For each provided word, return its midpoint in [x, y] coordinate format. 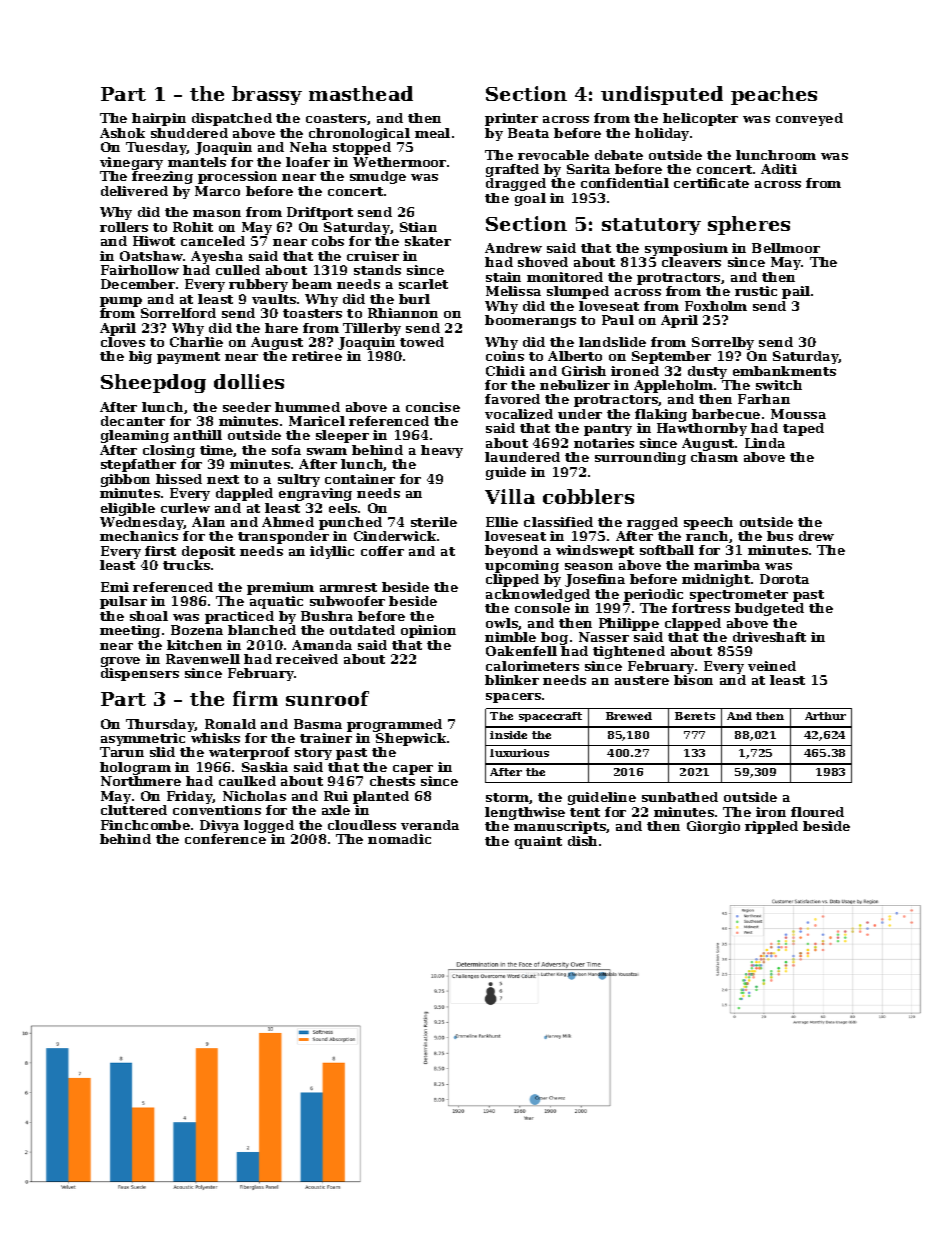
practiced [239, 617]
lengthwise [525, 813]
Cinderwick [395, 536]
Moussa [798, 414]
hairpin [159, 119]
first [160, 551]
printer [511, 119]
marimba [727, 565]
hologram [135, 768]
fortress [701, 608]
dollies [249, 381]
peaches [774, 95]
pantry [608, 430]
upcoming [522, 566]
